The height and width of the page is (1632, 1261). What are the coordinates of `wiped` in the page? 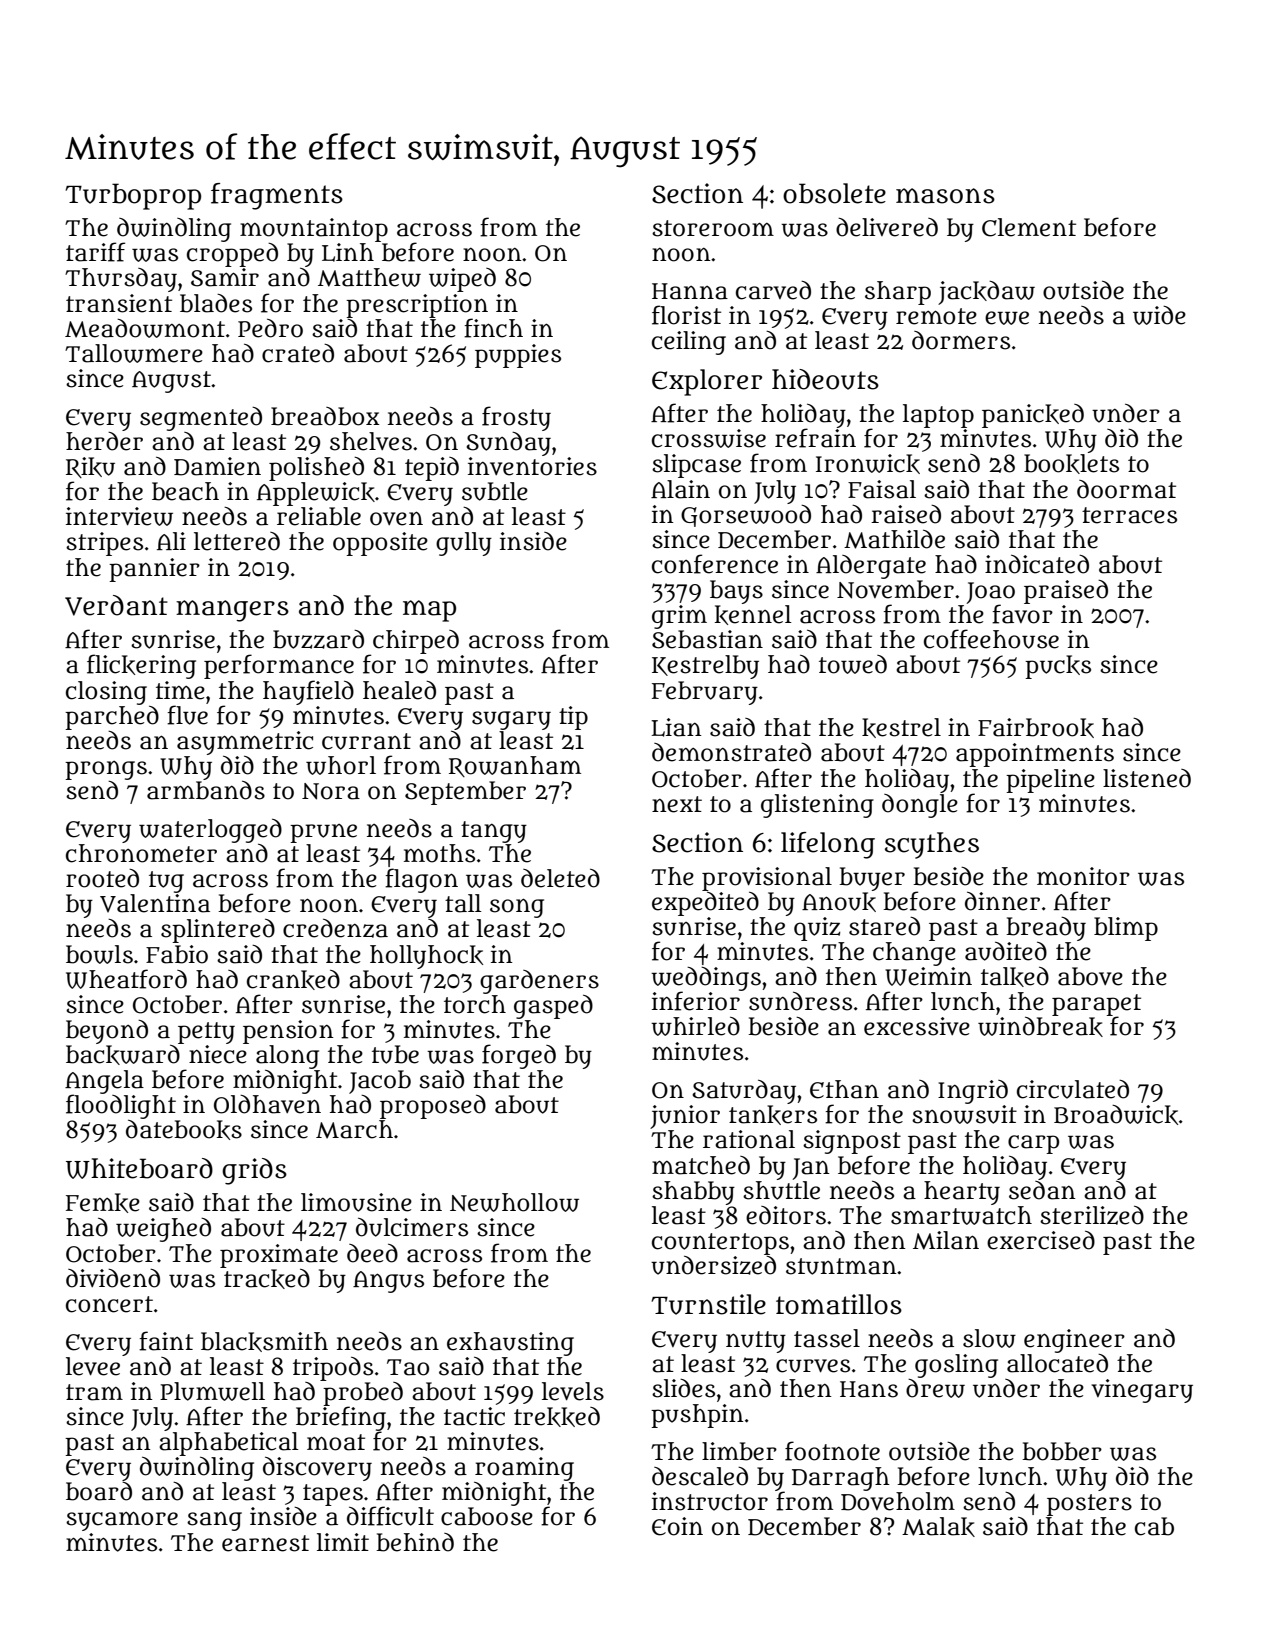 It's located at (462, 280).
